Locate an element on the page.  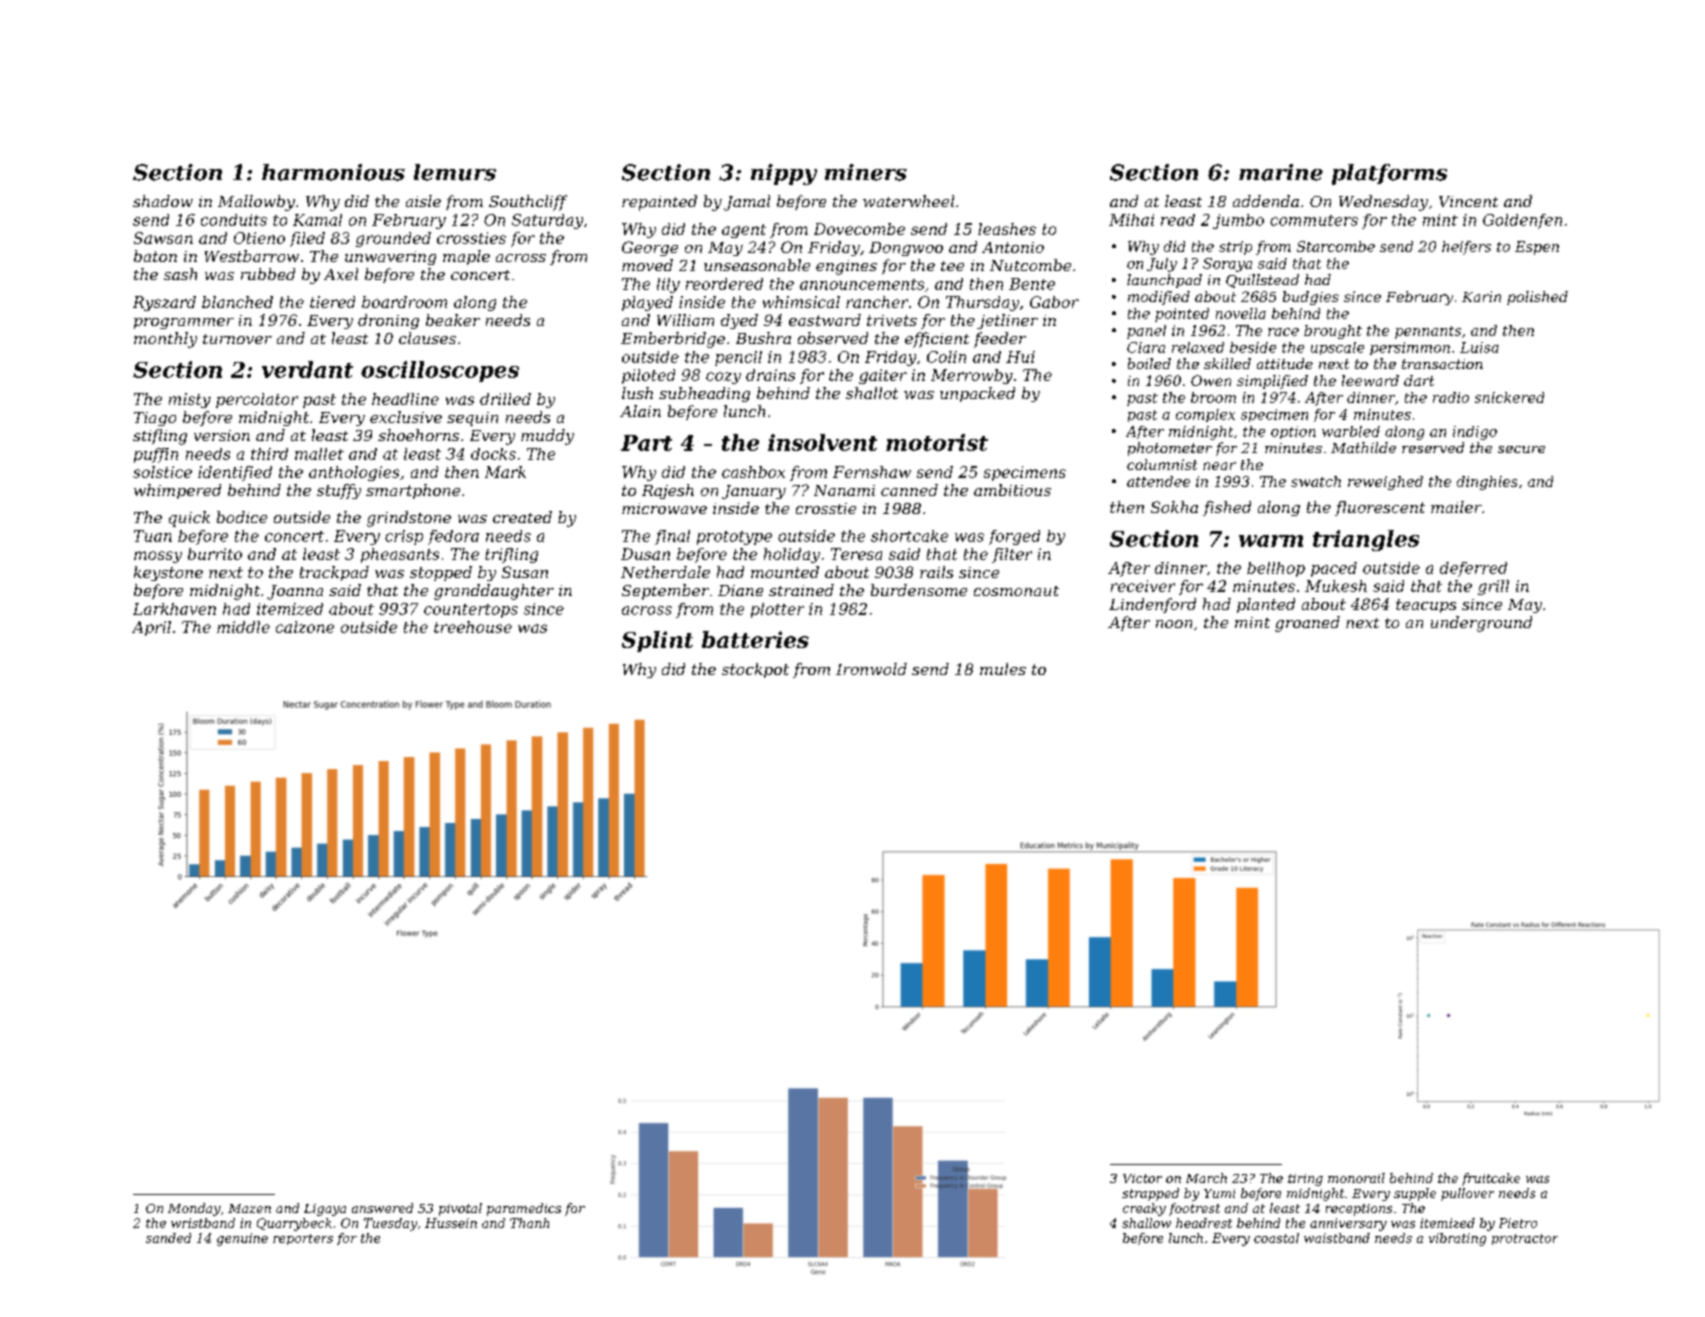
calzone is located at coordinates (305, 627).
